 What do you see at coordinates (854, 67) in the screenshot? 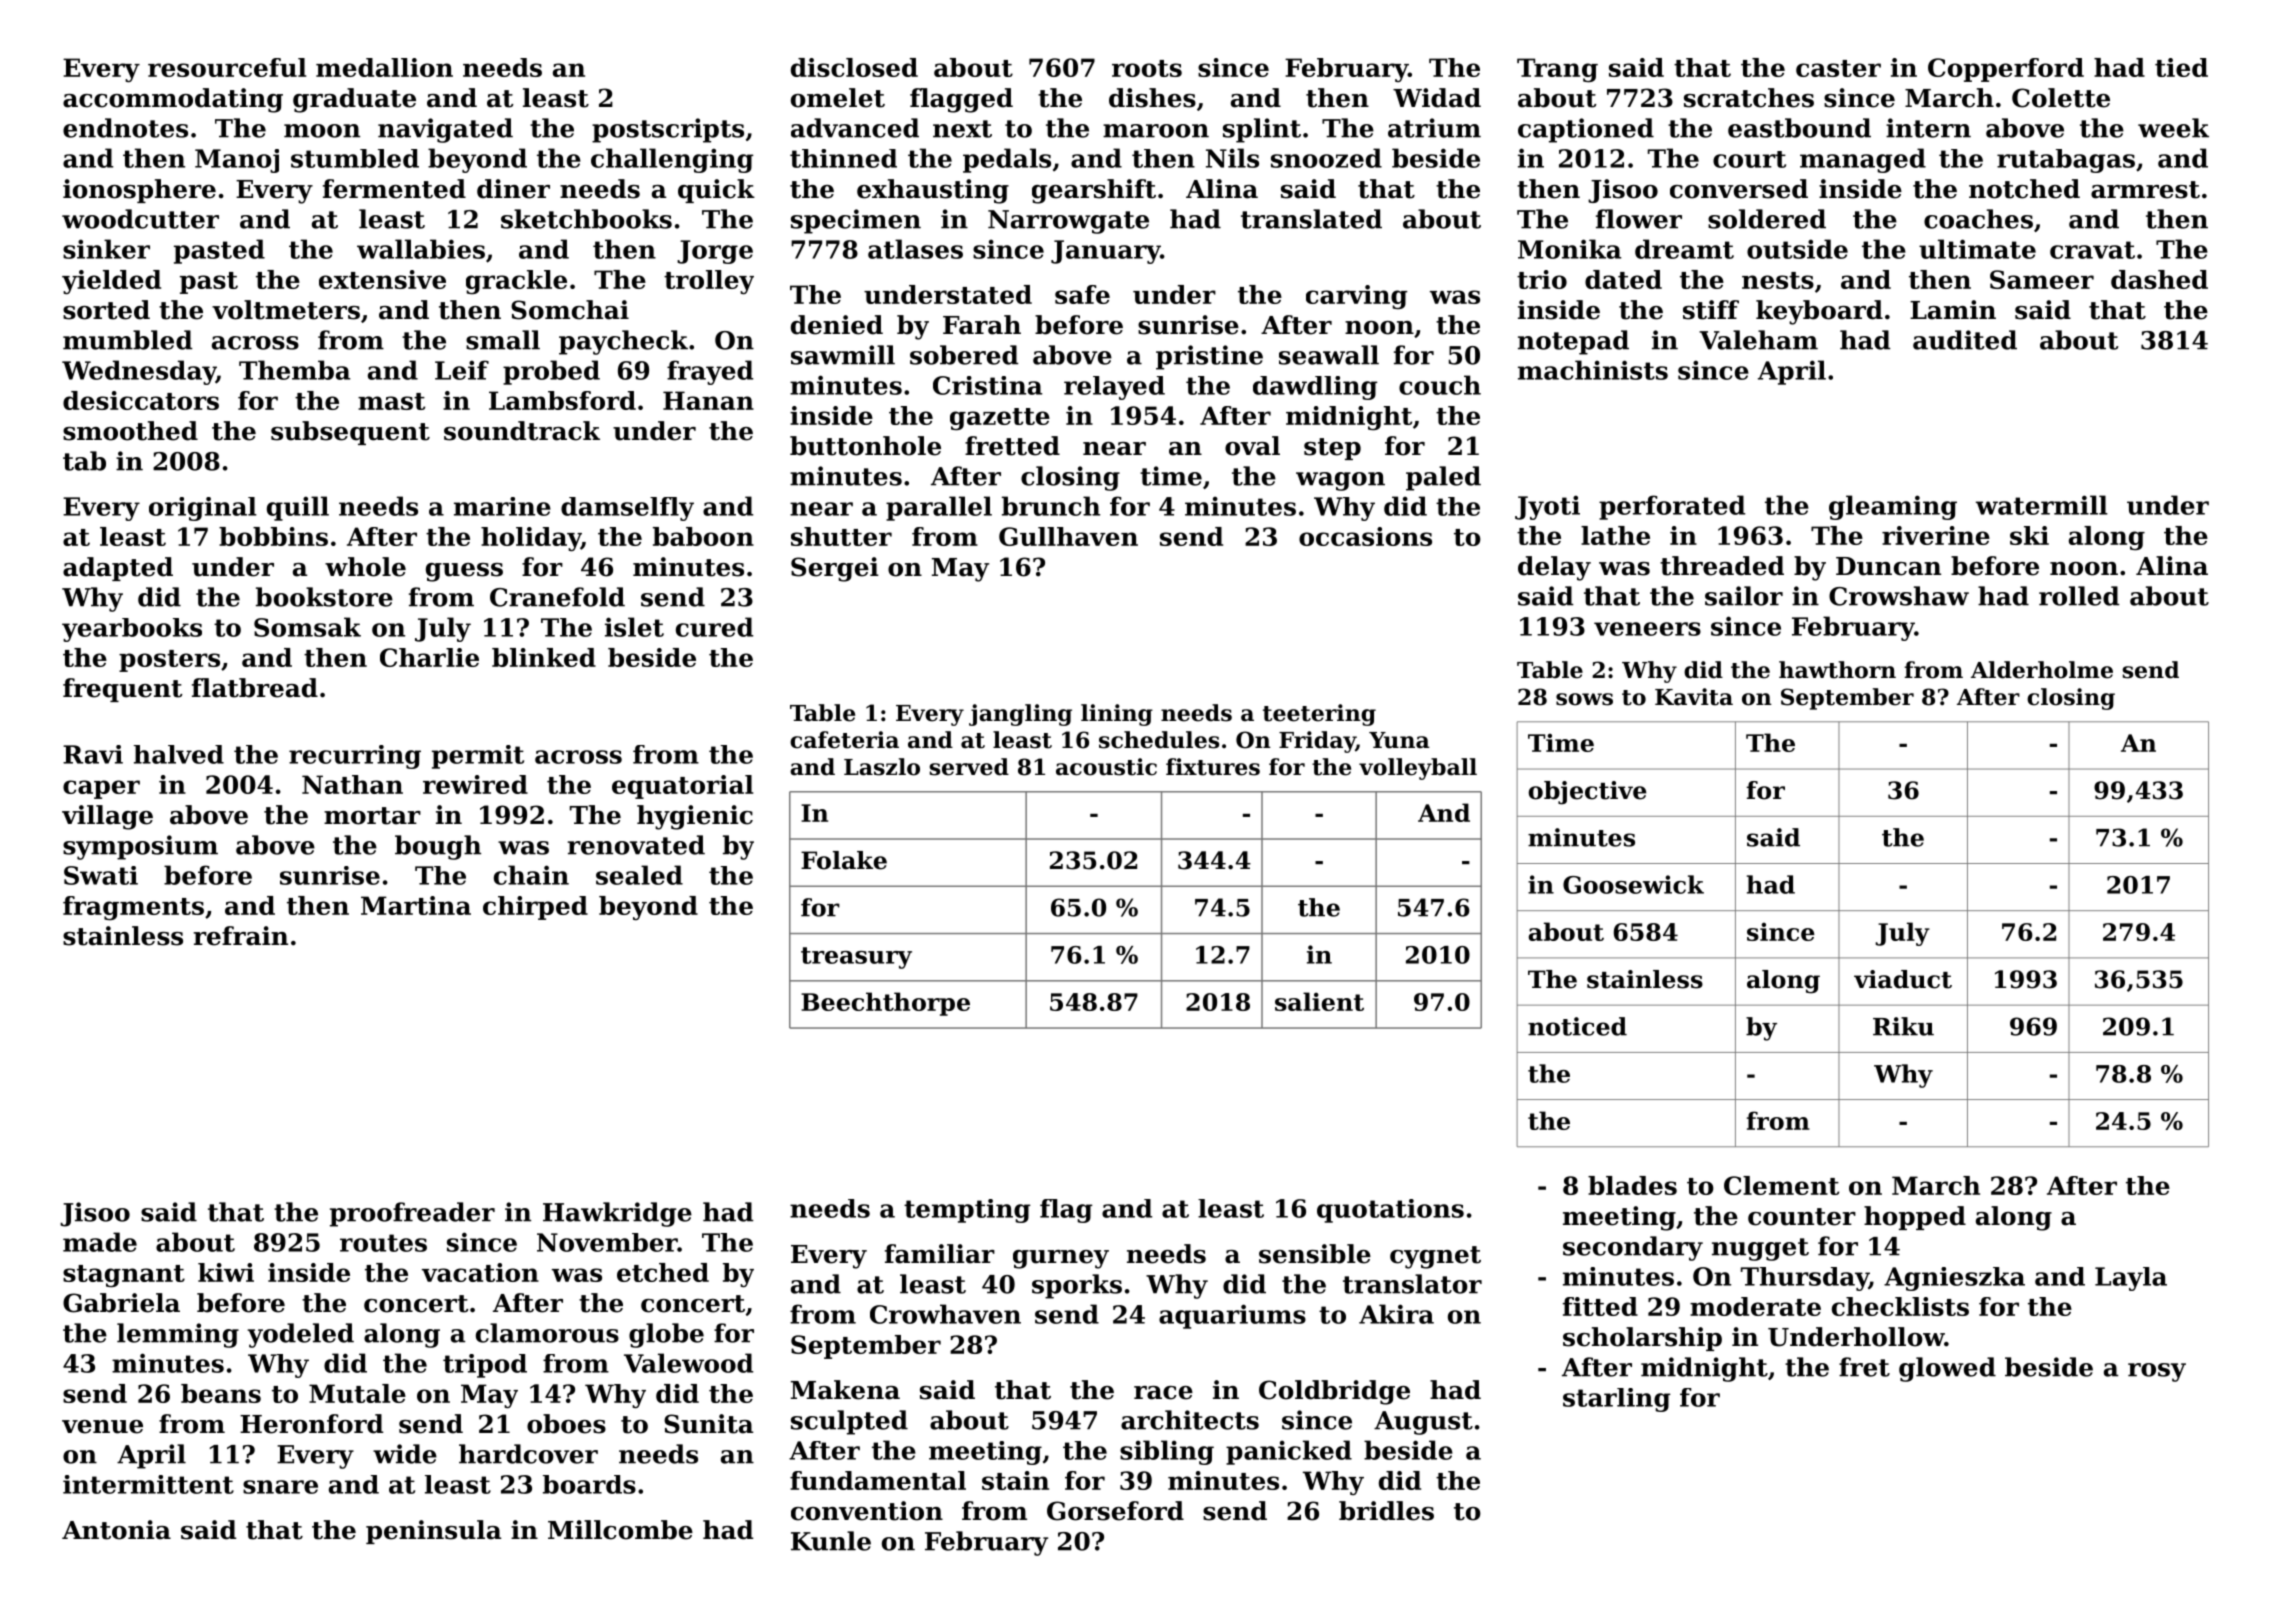
I see `disclosed` at bounding box center [854, 67].
